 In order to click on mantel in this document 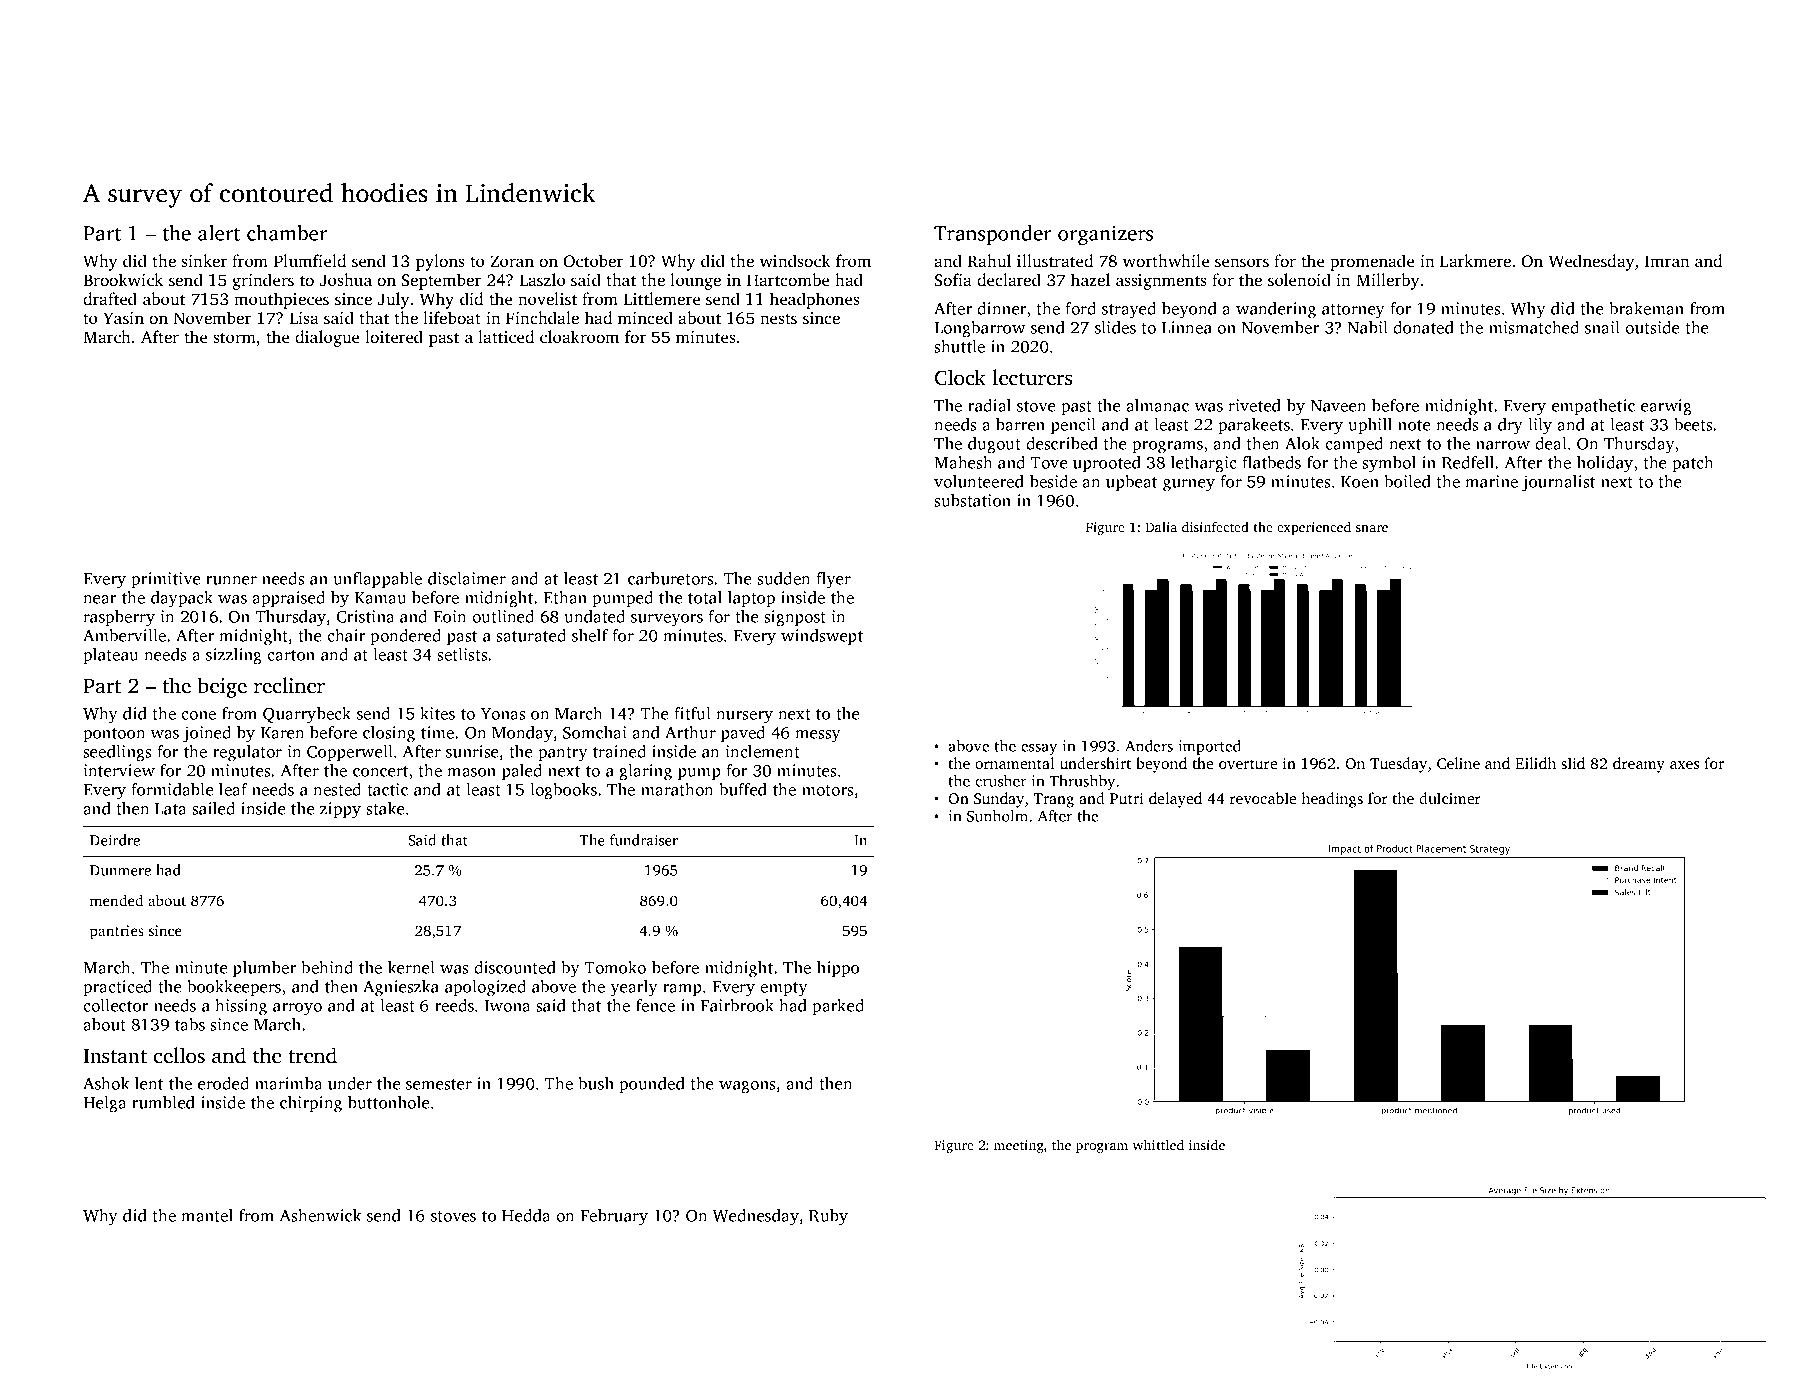, I will do `click(207, 1215)`.
